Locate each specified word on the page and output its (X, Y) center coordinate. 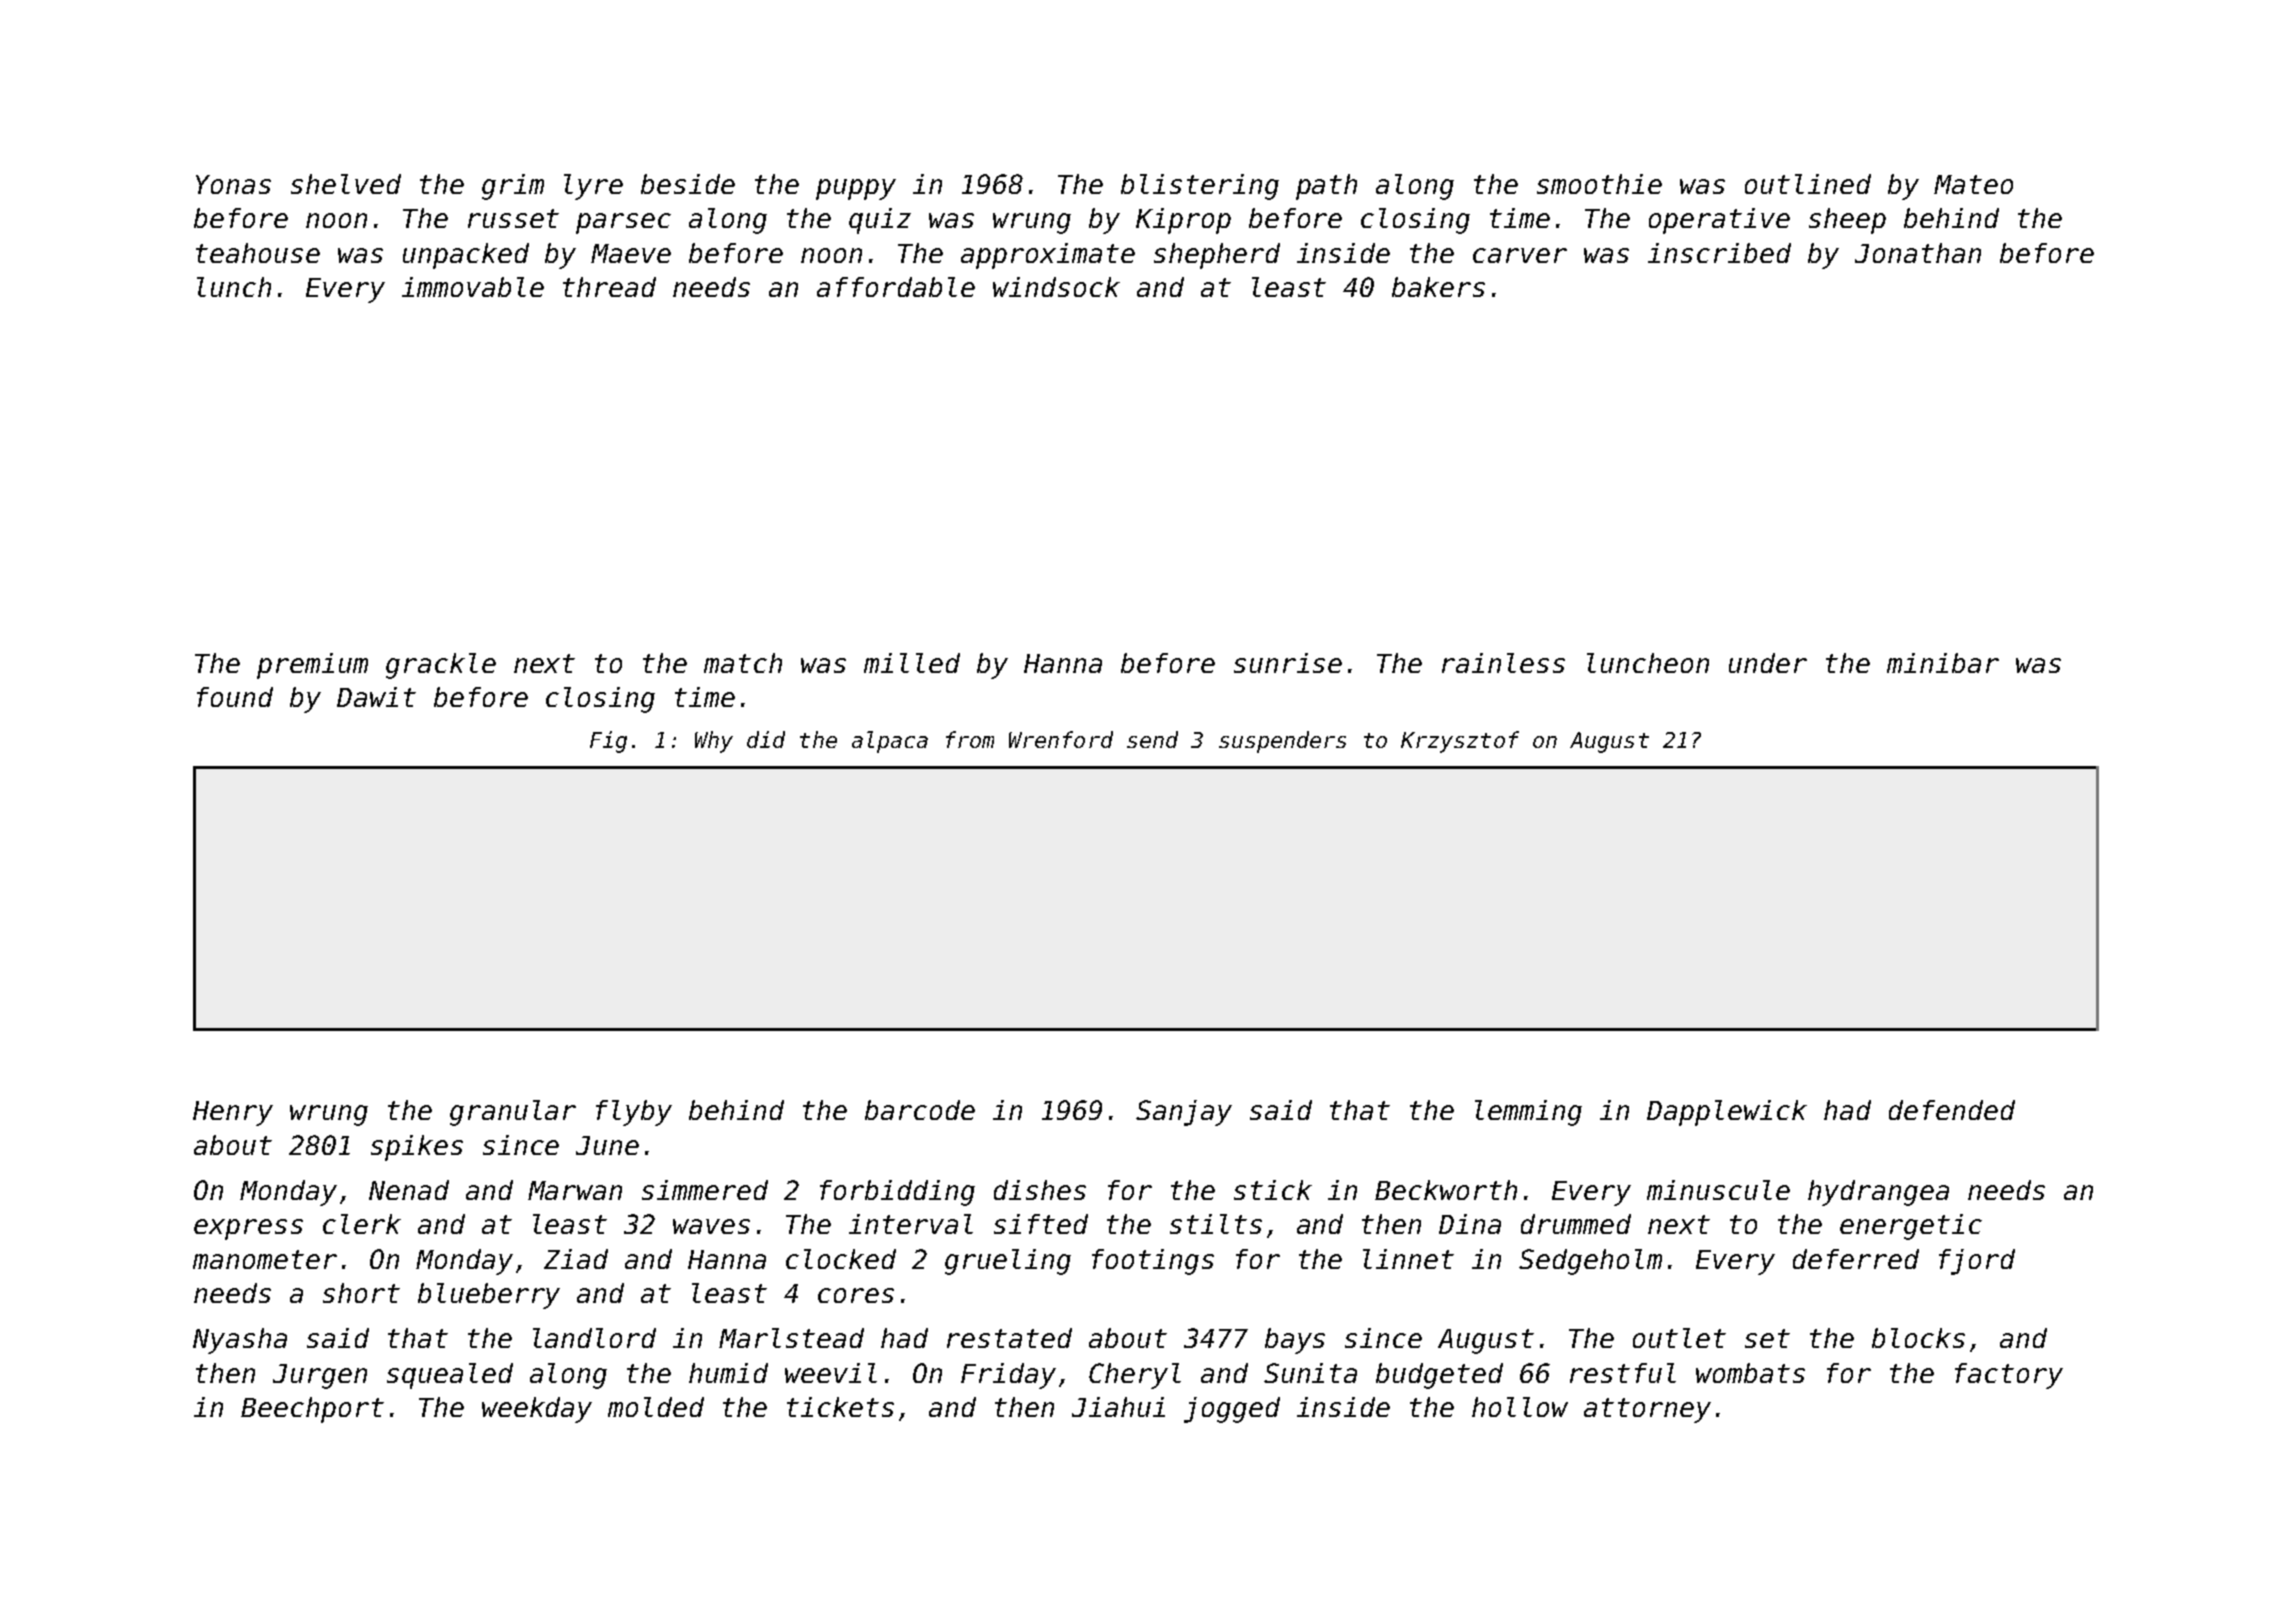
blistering (1200, 187)
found (235, 697)
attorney (1647, 1410)
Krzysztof (1460, 742)
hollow (1520, 1407)
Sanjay (1184, 1113)
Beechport (312, 1410)
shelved (346, 184)
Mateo (1973, 184)
